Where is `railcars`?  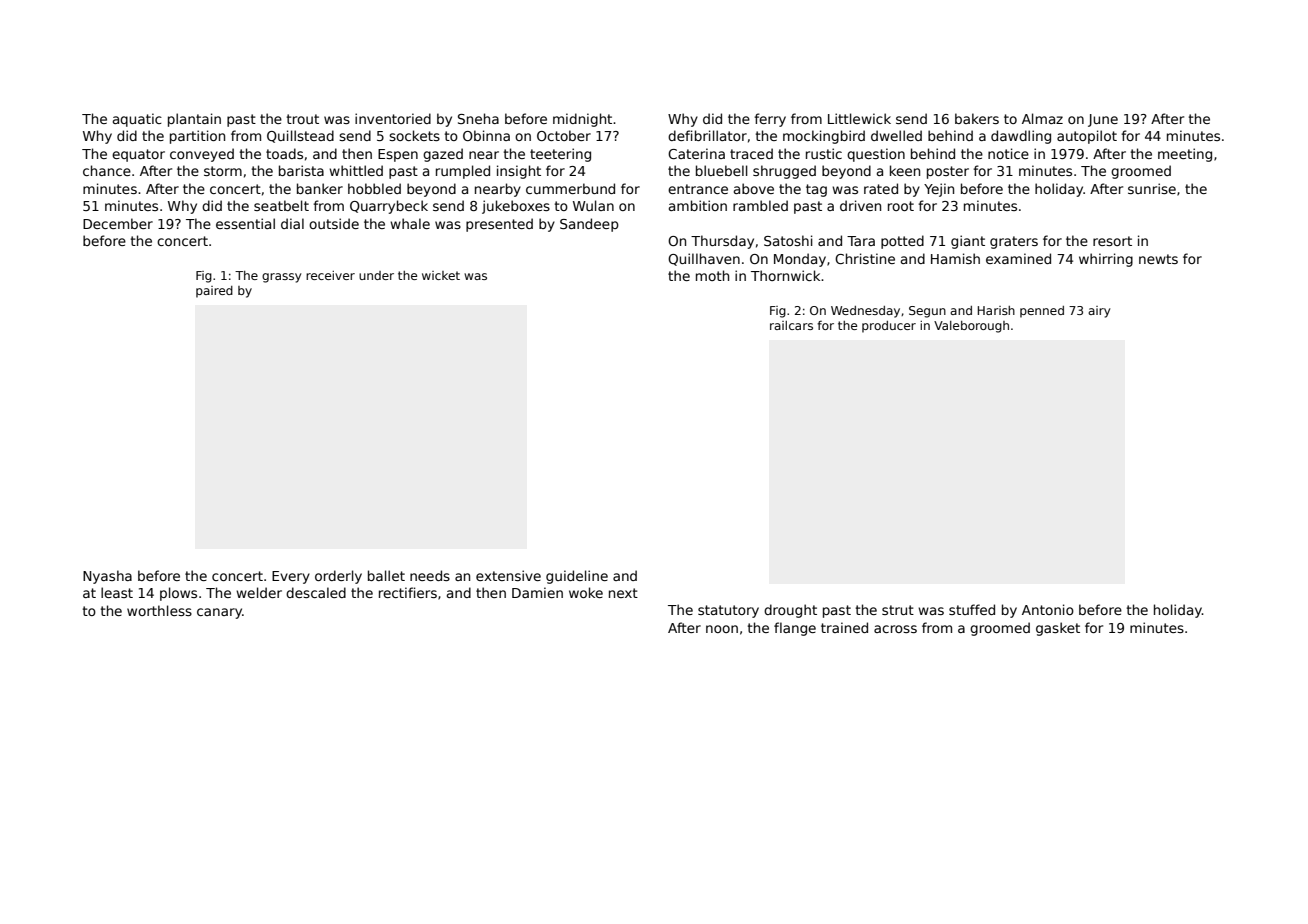
railcars is located at coordinates (791, 325).
